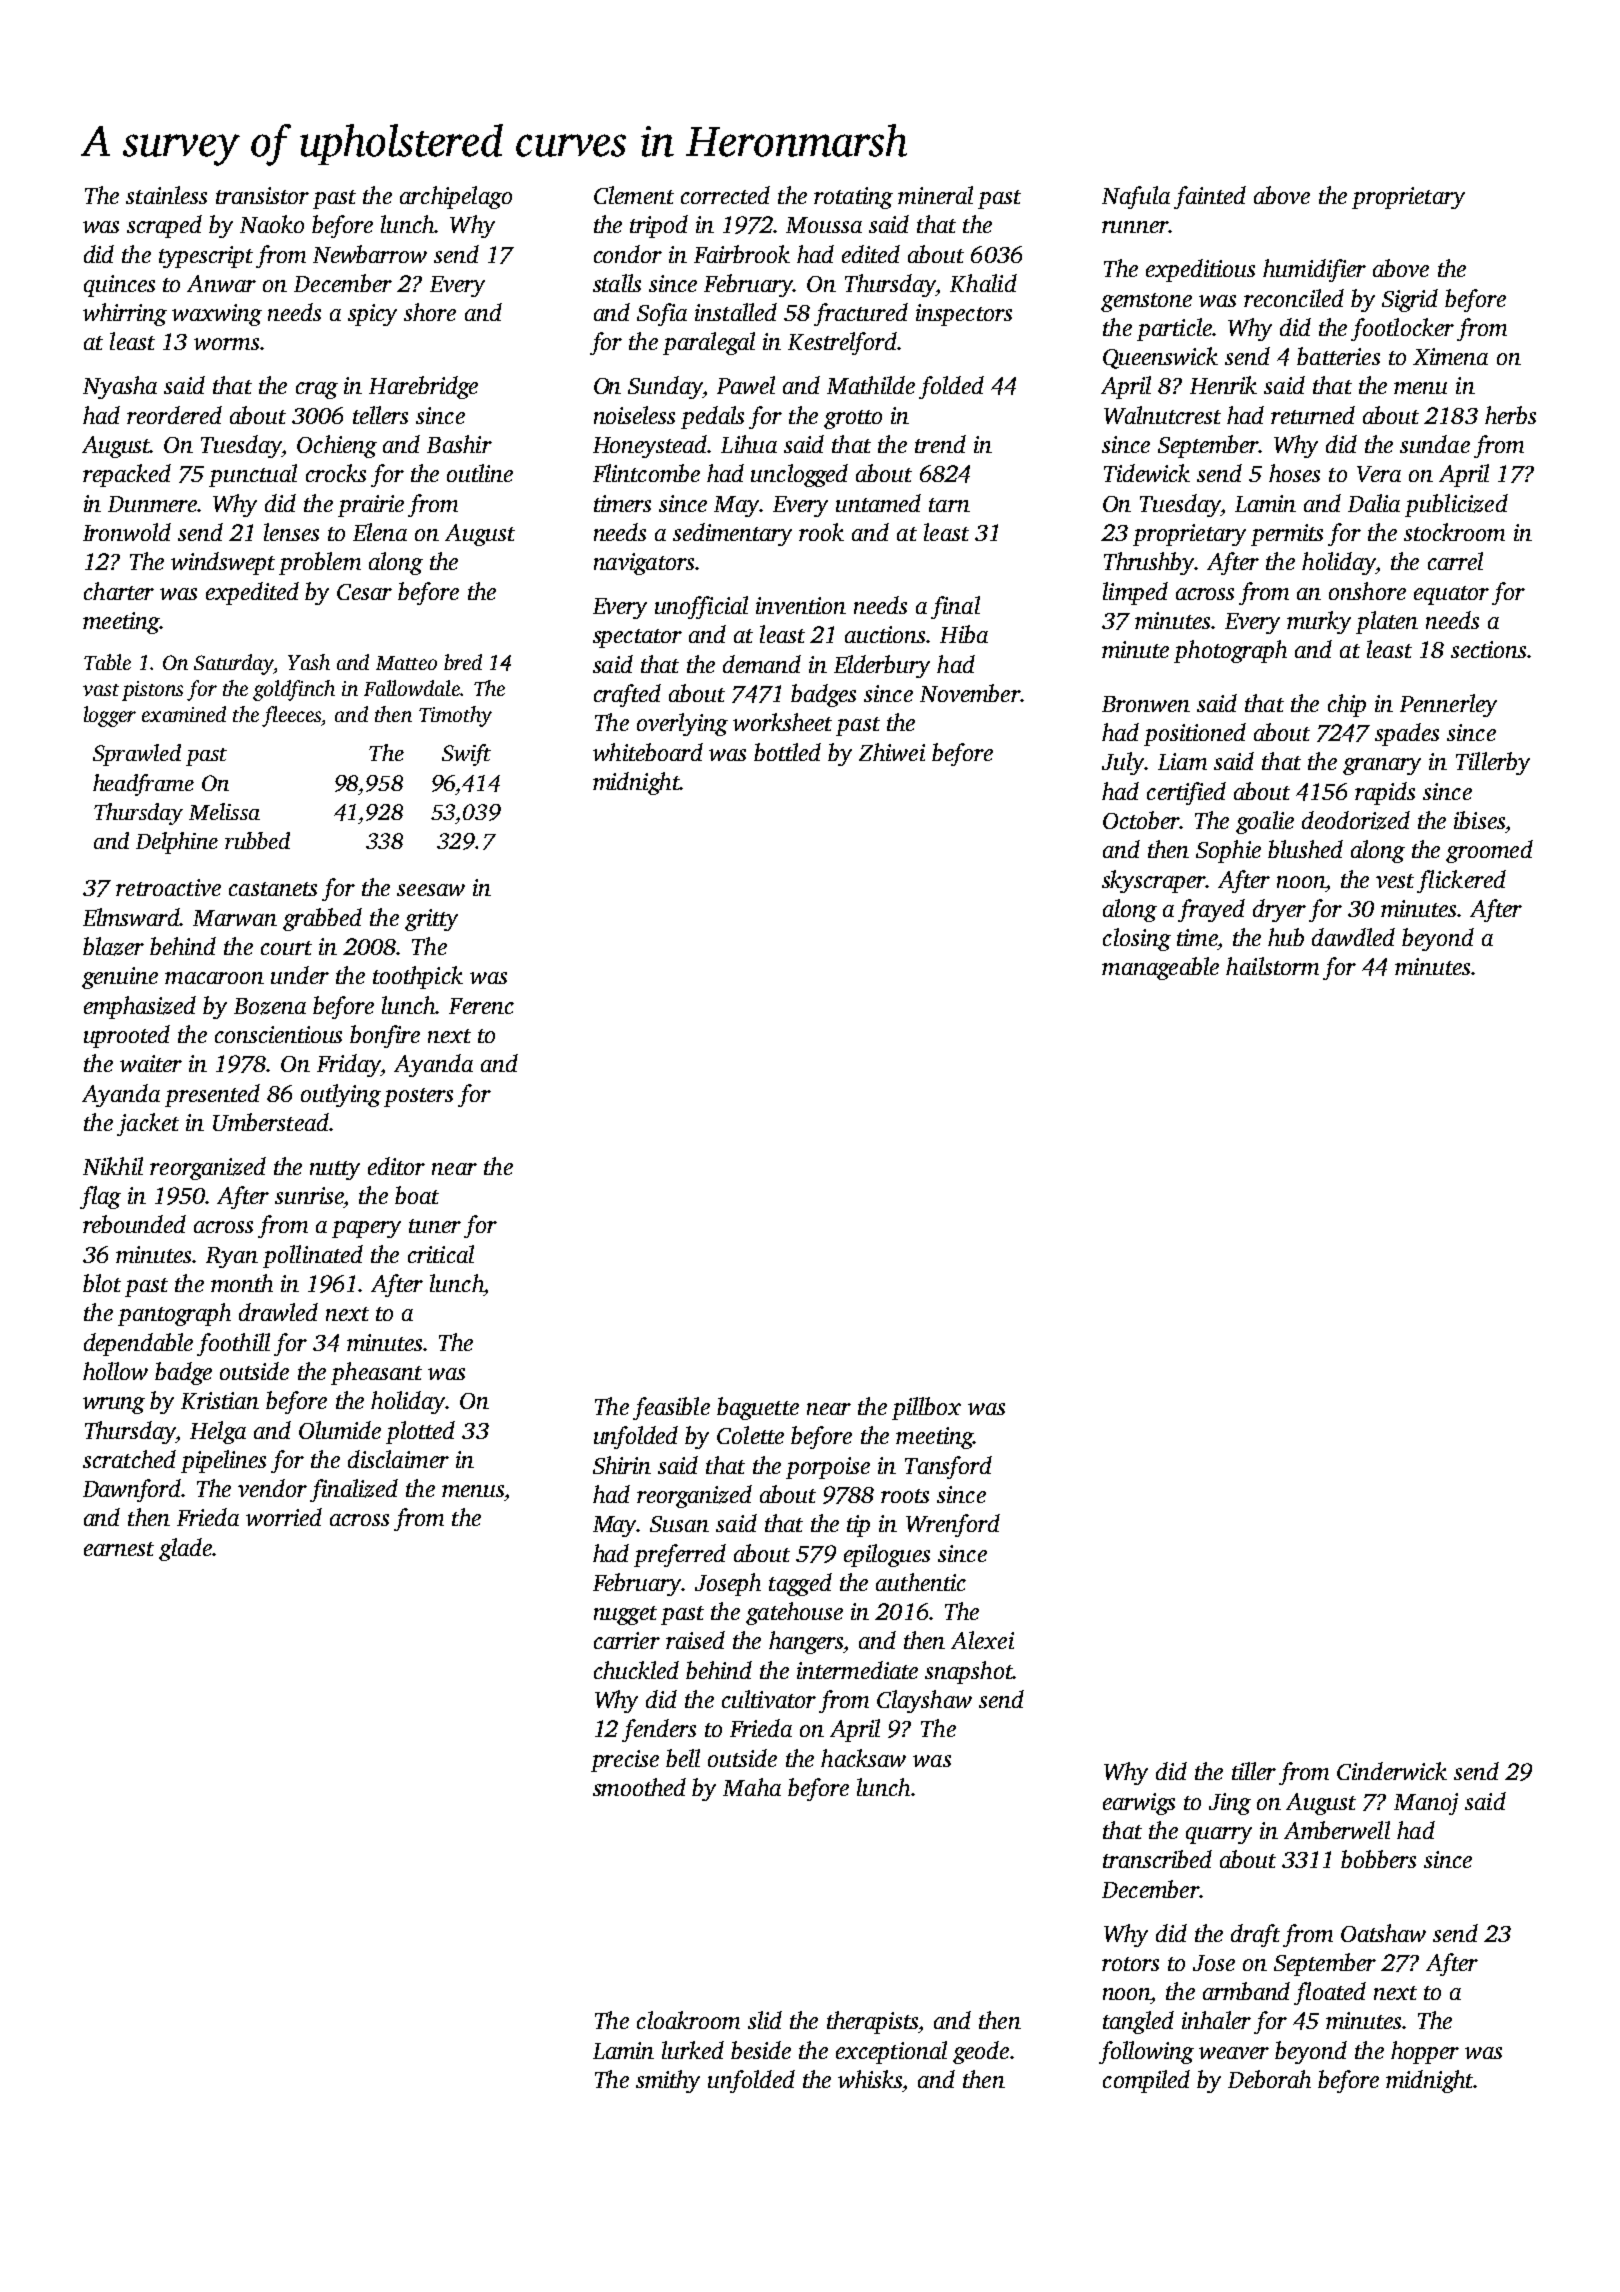 This page has width=1620, height=2292. I want to click on inspectors, so click(964, 315).
